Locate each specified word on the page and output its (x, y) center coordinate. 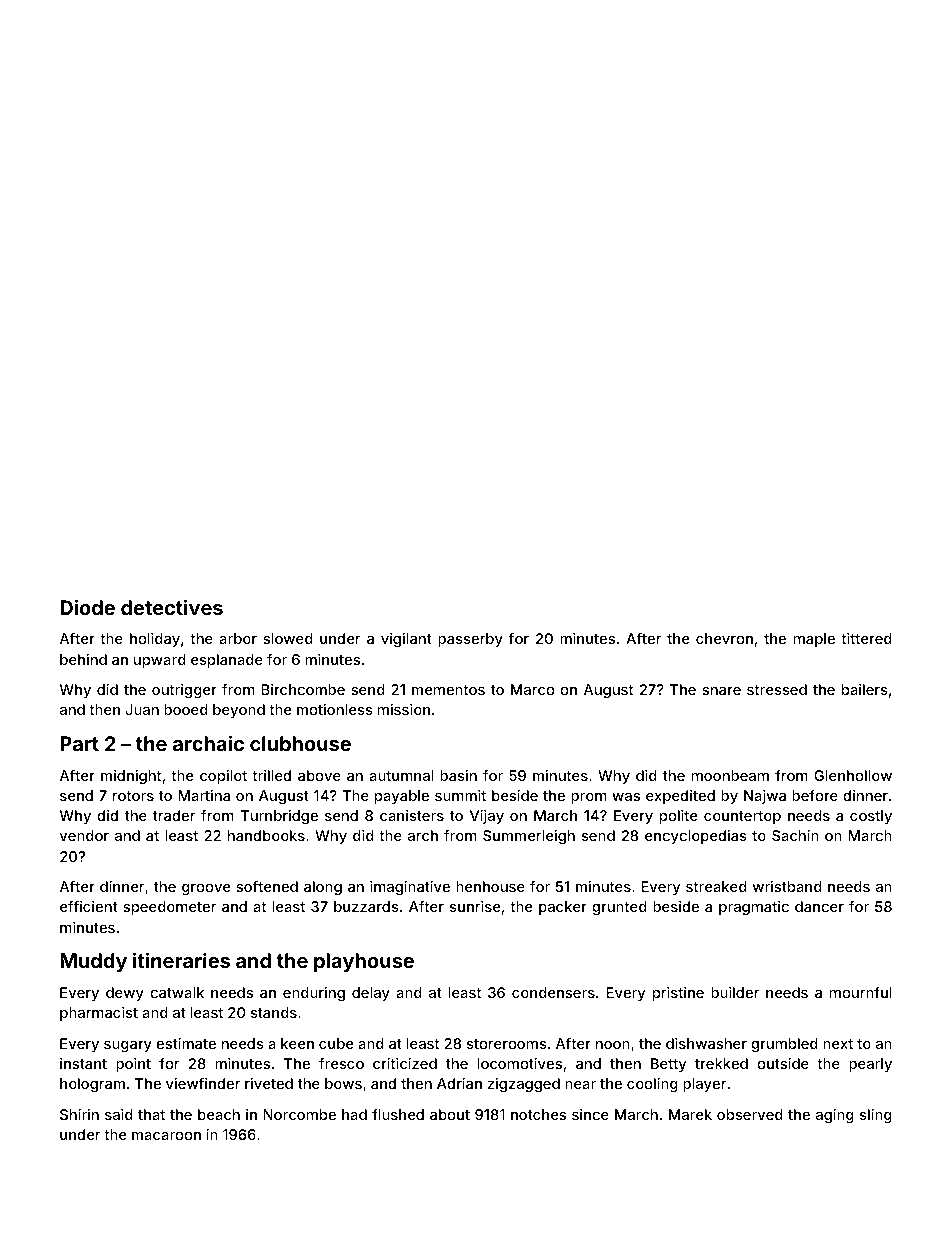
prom (589, 798)
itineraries (181, 960)
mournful (861, 992)
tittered (866, 638)
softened (267, 886)
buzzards (366, 906)
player (704, 1085)
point (133, 1065)
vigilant (406, 640)
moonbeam (730, 775)
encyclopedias (696, 837)
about (450, 1114)
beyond (239, 711)
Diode (87, 607)
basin (458, 775)
